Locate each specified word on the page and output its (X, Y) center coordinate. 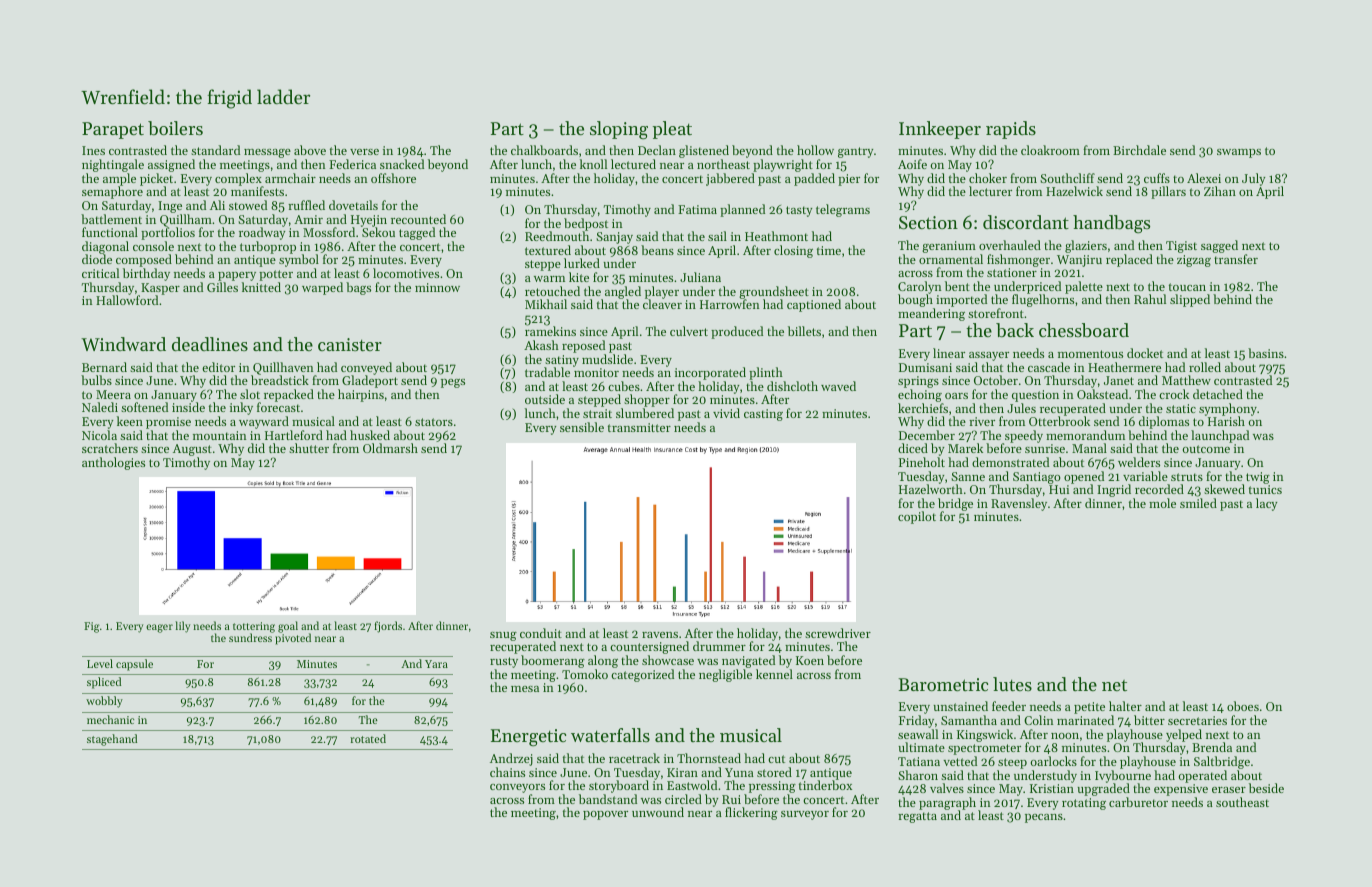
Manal (1089, 448)
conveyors (517, 788)
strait (597, 413)
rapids (1011, 130)
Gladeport (370, 381)
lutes (1012, 684)
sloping (619, 130)
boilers (175, 128)
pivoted (293, 639)
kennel (774, 674)
